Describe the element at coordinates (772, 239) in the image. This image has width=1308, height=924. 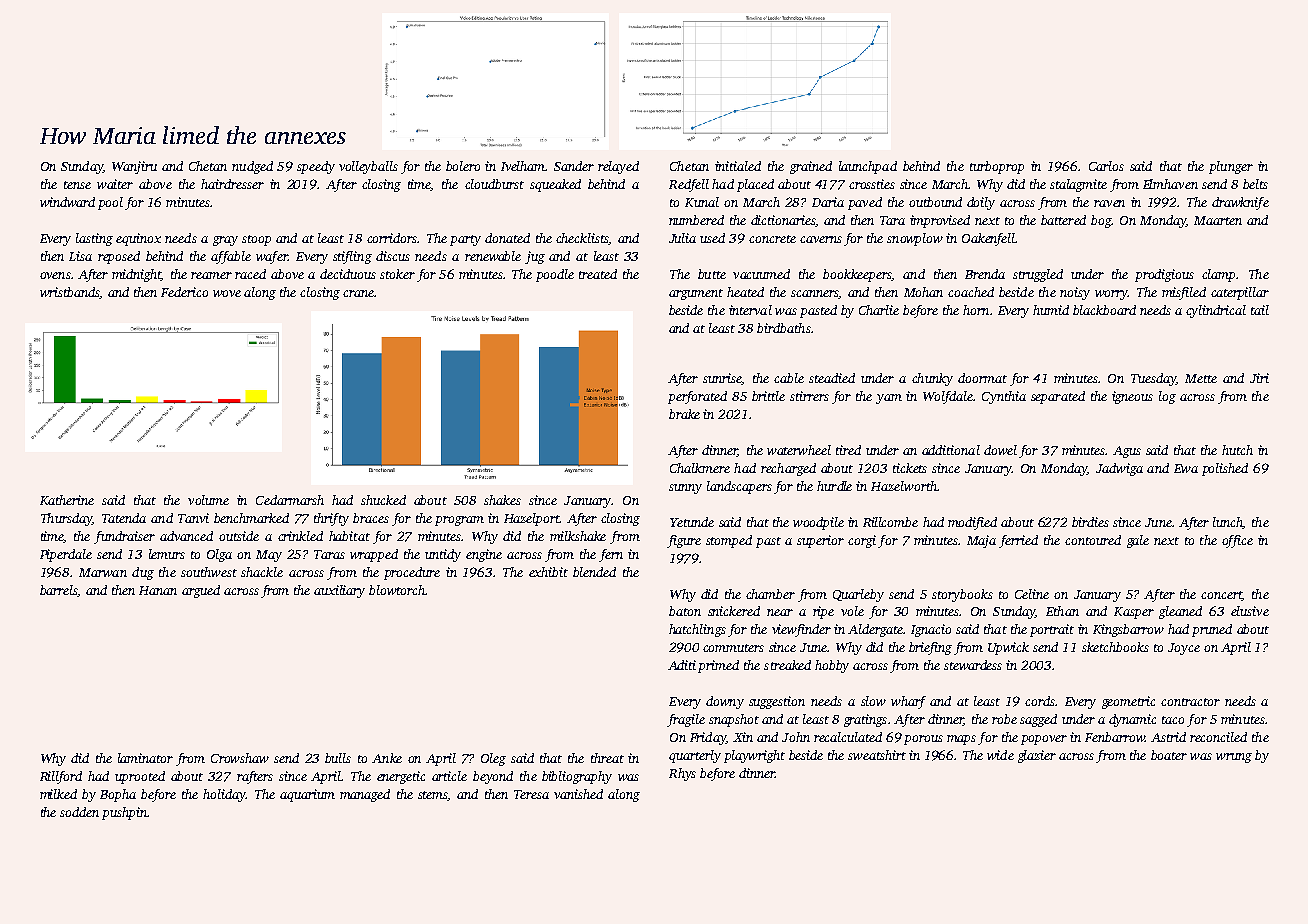
I see `concrete` at that location.
